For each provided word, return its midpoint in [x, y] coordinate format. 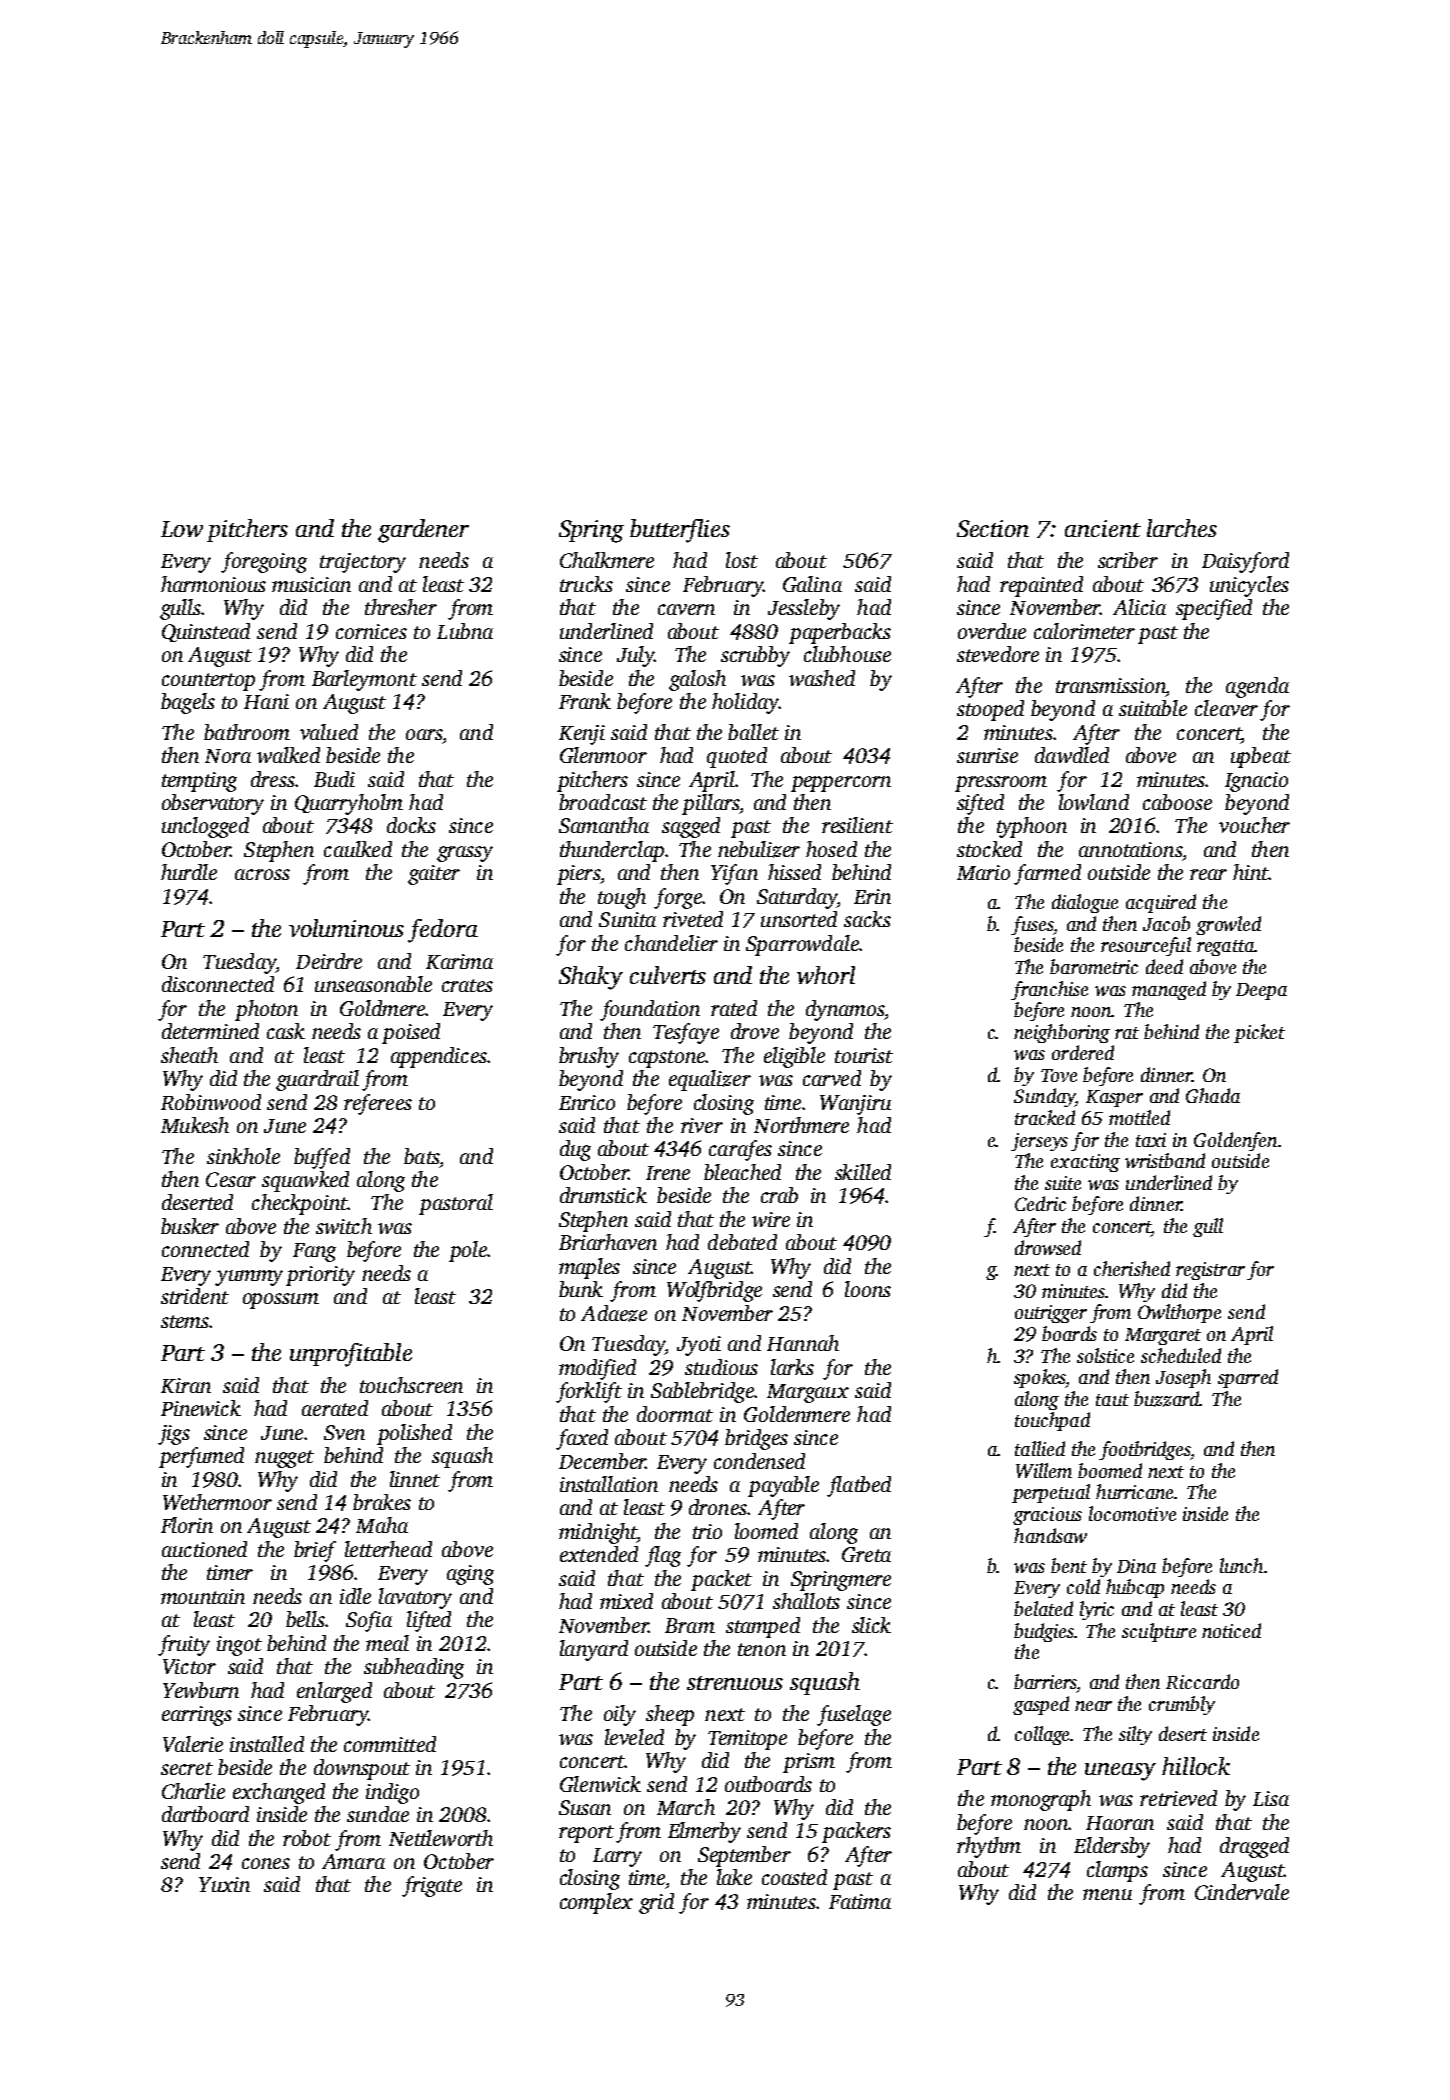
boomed [1110, 1470]
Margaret [1163, 1336]
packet [721, 1580]
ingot [239, 1646]
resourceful [1146, 946]
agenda [1257, 687]
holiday [745, 703]
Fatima [860, 1901]
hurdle [189, 872]
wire [771, 1219]
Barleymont [364, 680]
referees [378, 1104]
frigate [432, 1886]
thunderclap [612, 851]
